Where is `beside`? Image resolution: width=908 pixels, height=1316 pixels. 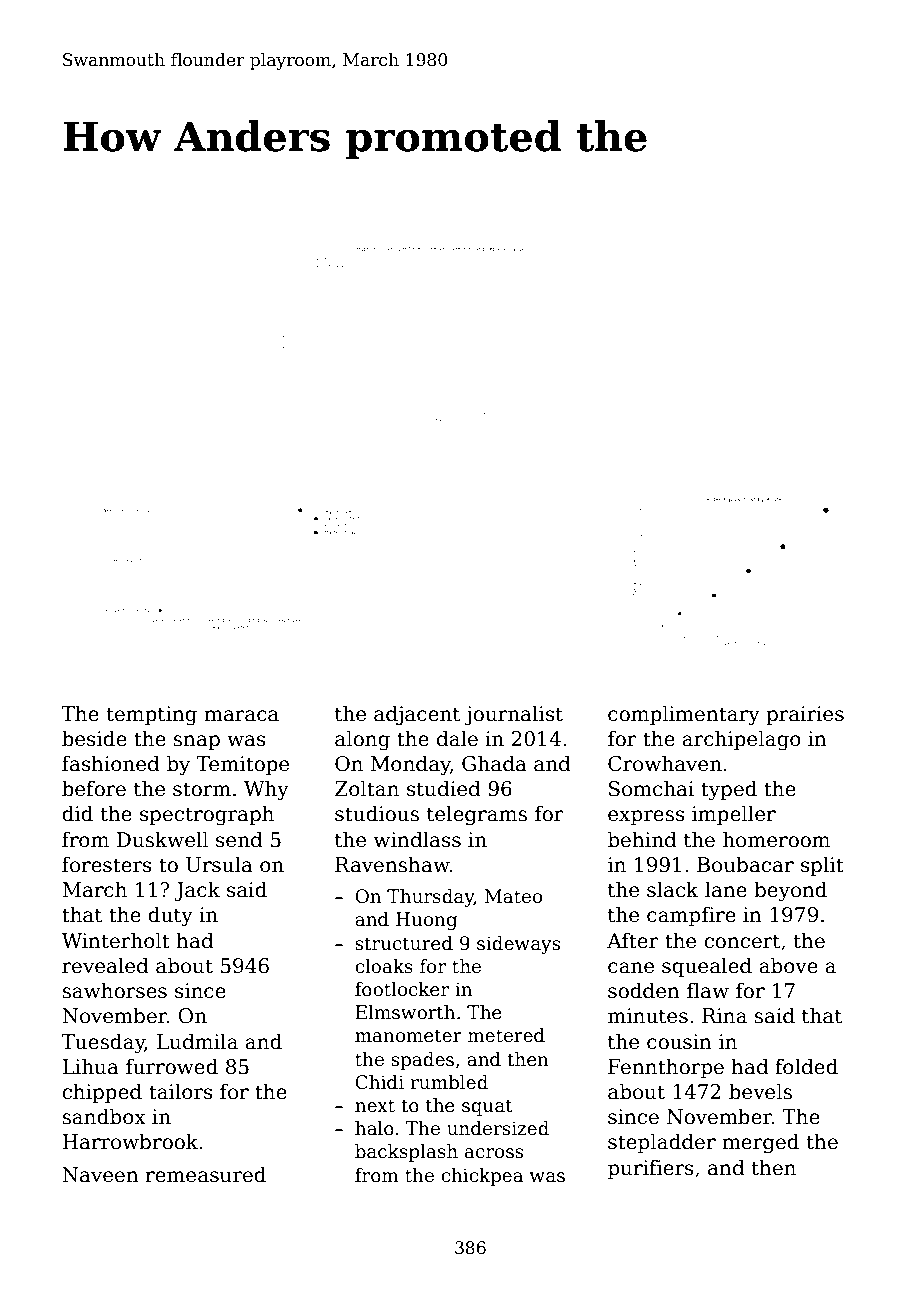 beside is located at coordinates (94, 738).
